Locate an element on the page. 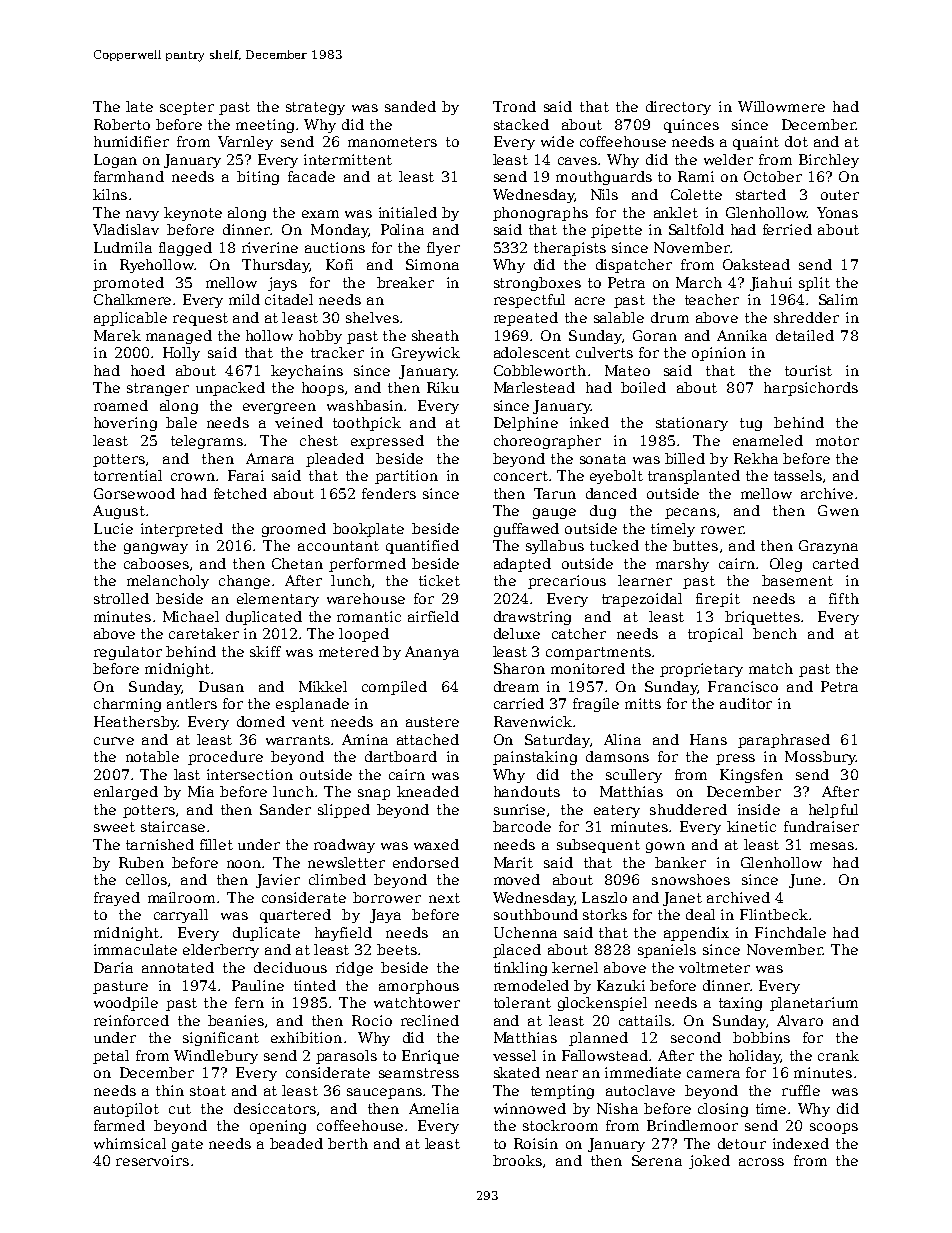  beaded is located at coordinates (296, 1143).
